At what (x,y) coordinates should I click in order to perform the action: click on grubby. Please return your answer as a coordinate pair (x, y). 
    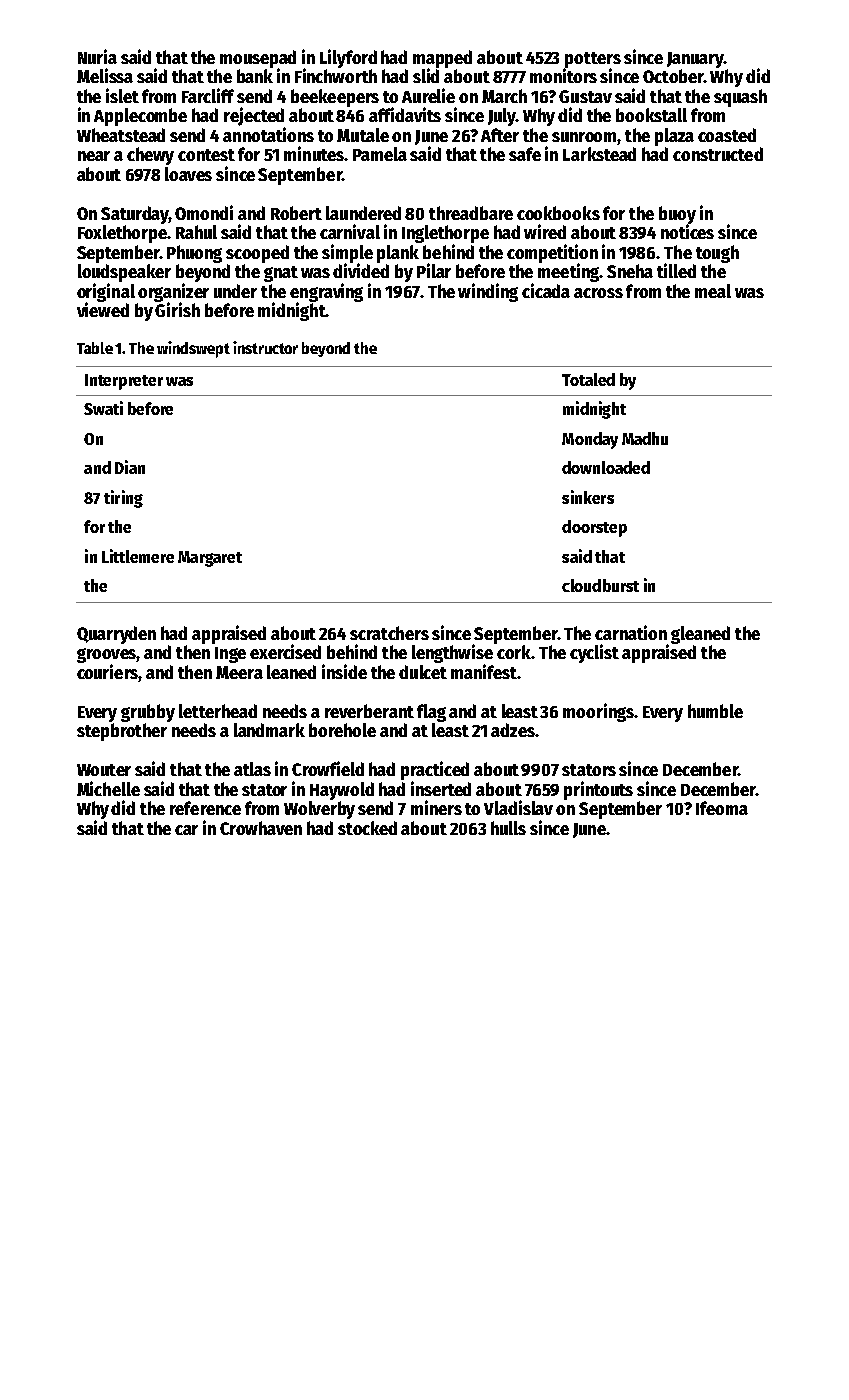
    Looking at the image, I should click on (148, 713).
